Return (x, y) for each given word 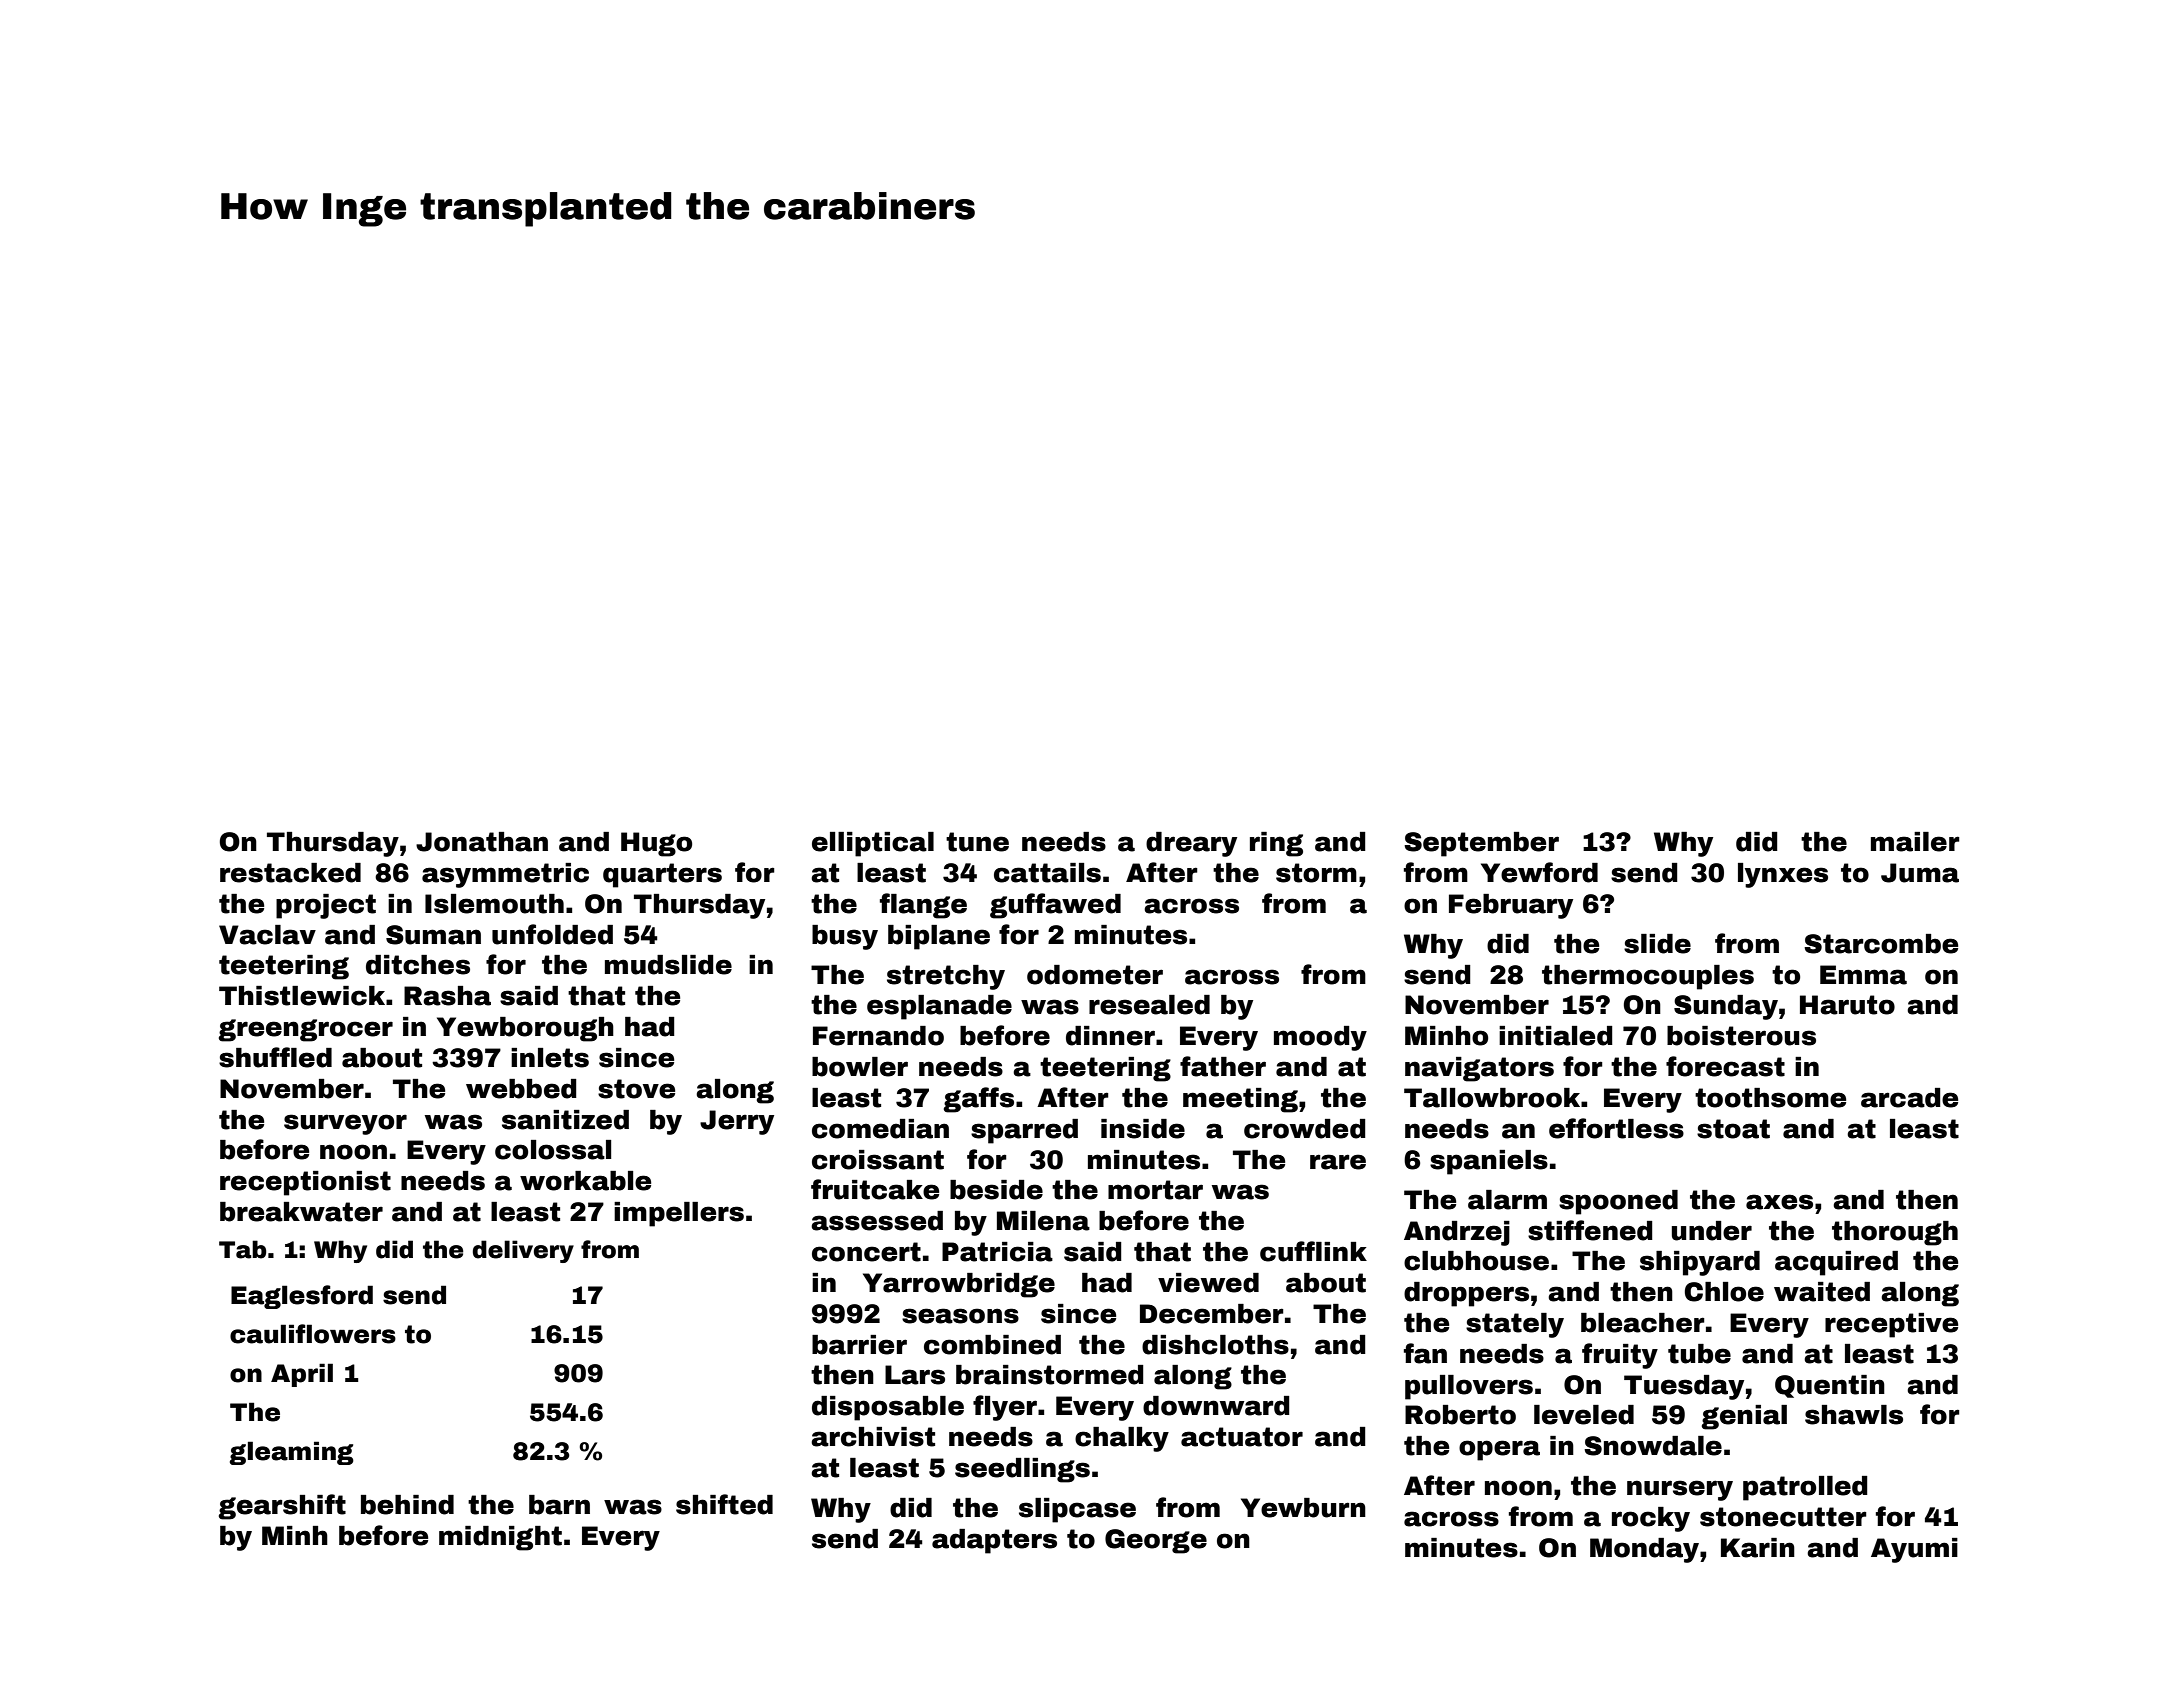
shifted (724, 1504)
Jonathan (482, 842)
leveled (1584, 1415)
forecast (1725, 1066)
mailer (1915, 842)
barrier (859, 1345)
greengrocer (306, 1030)
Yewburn (1303, 1508)
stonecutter (1783, 1517)
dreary (1191, 844)
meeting (1240, 1100)
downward (1216, 1406)
